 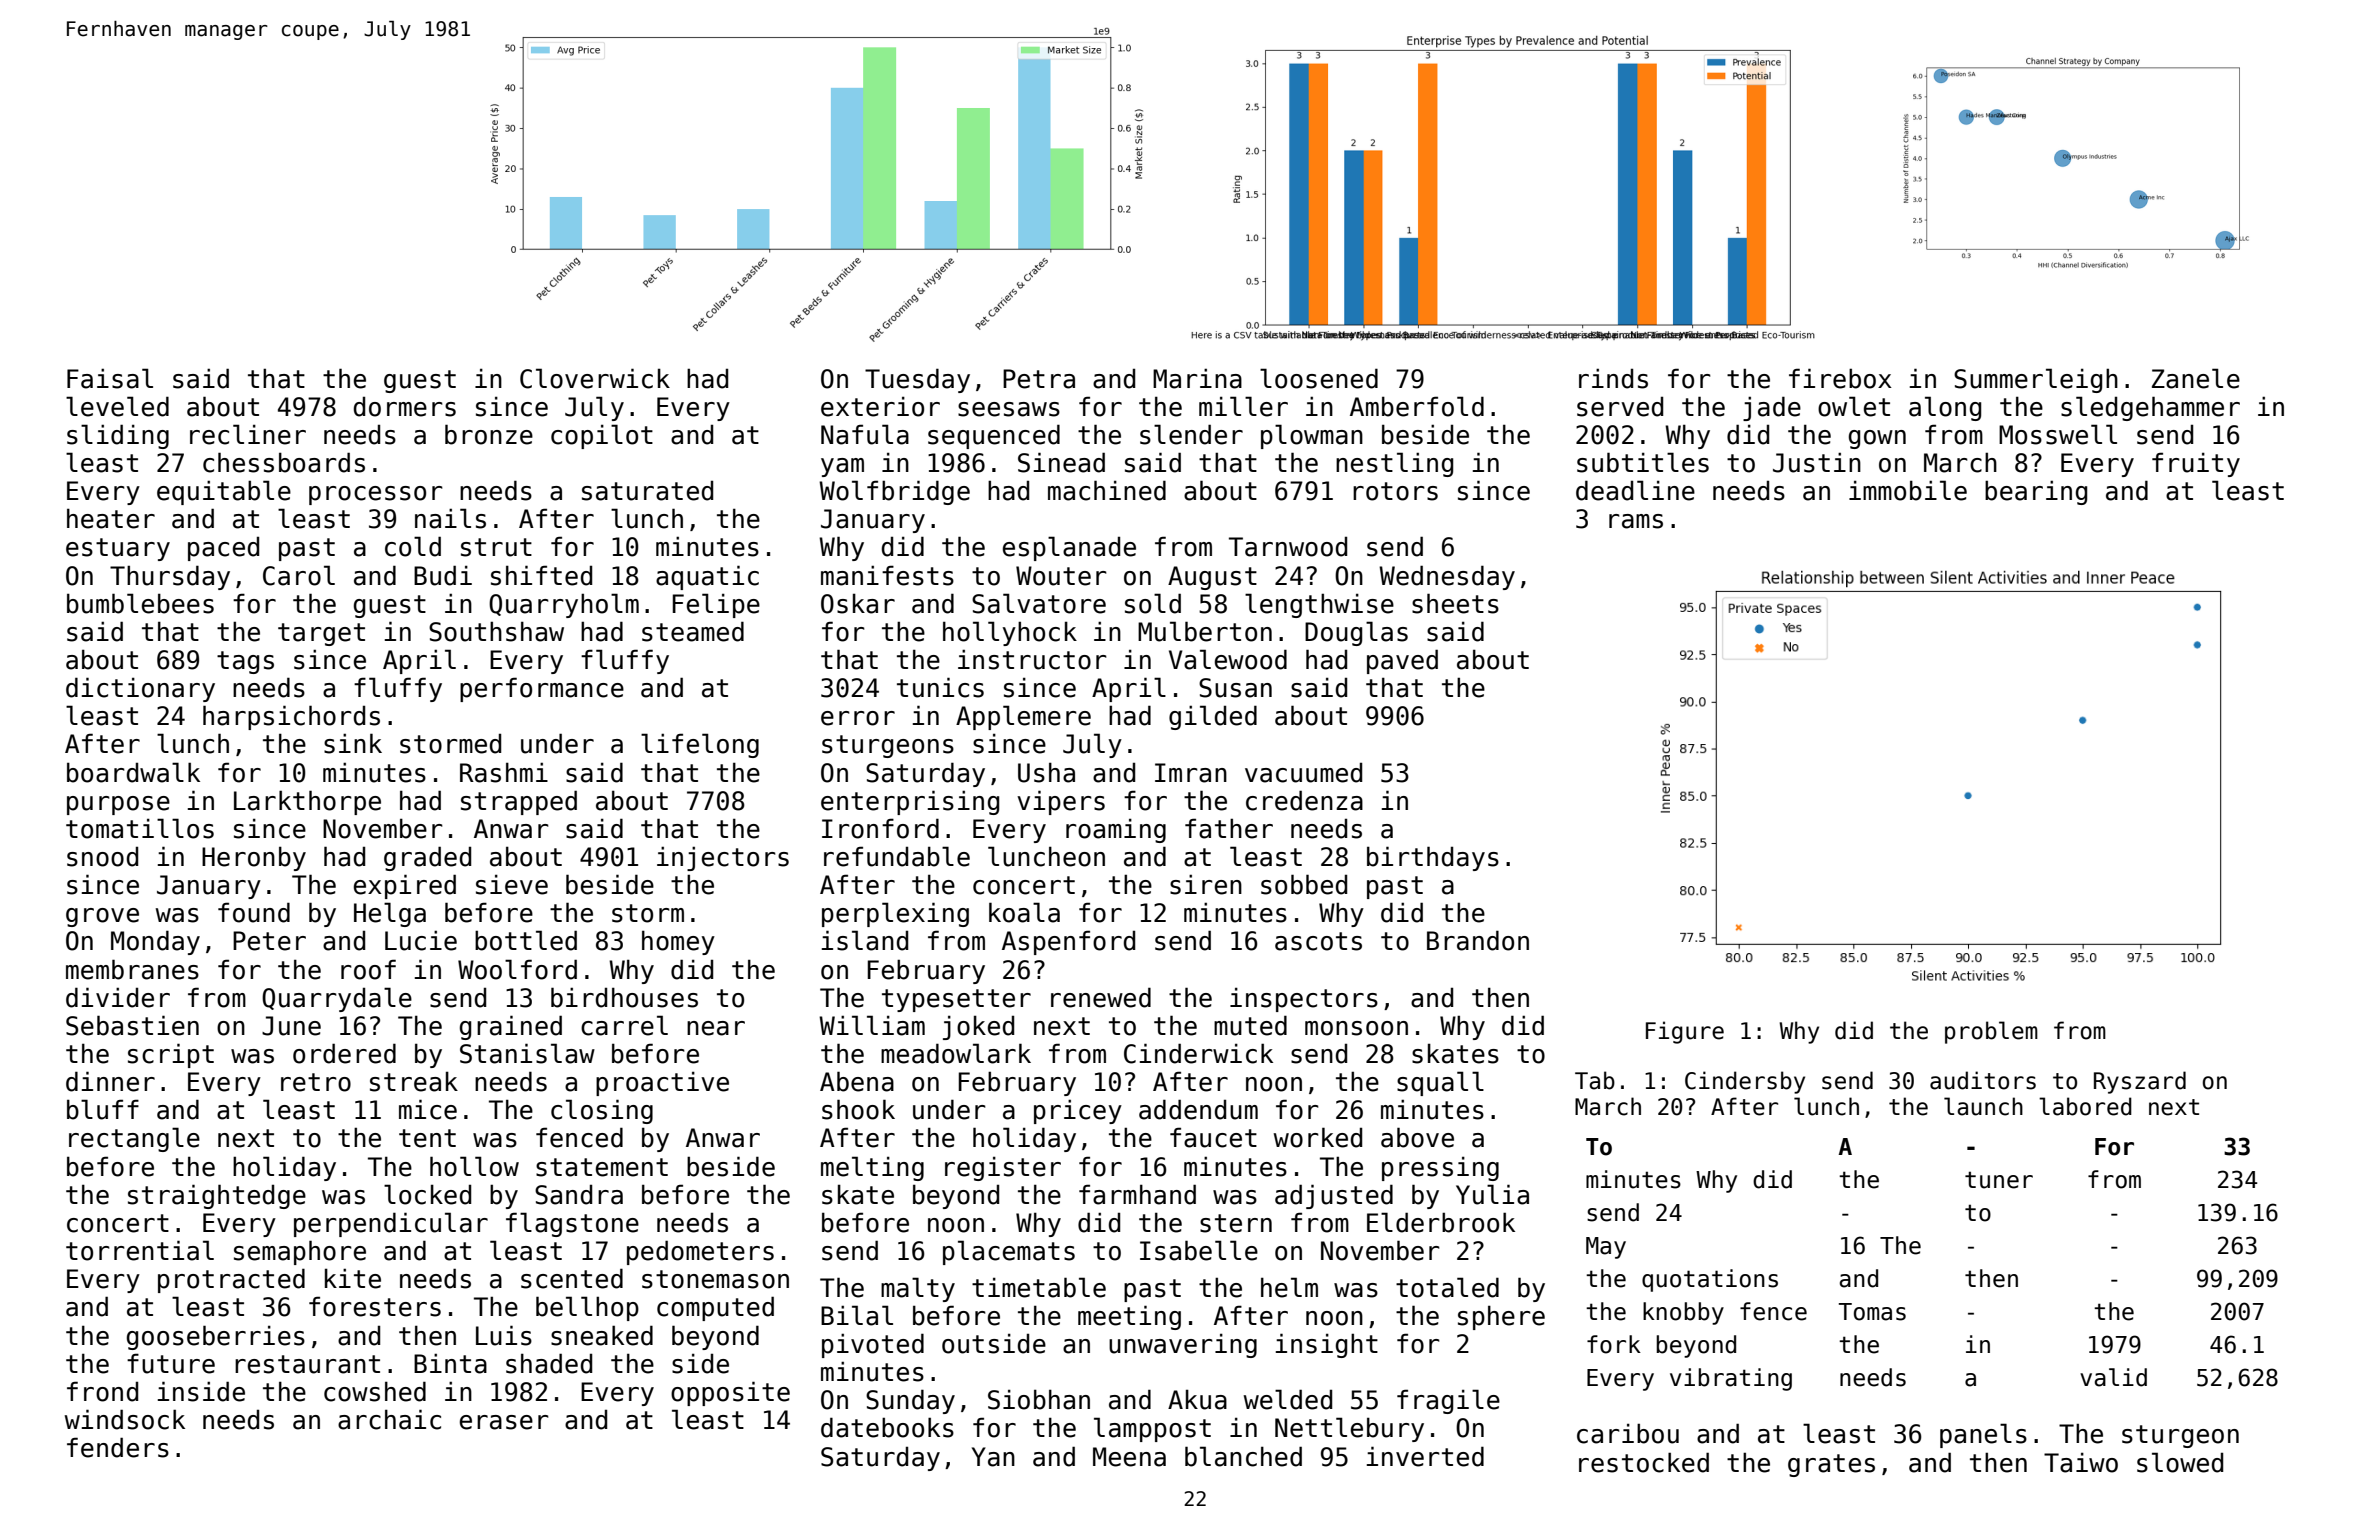 What do you see at coordinates (1319, 378) in the page?
I see `loosened` at bounding box center [1319, 378].
